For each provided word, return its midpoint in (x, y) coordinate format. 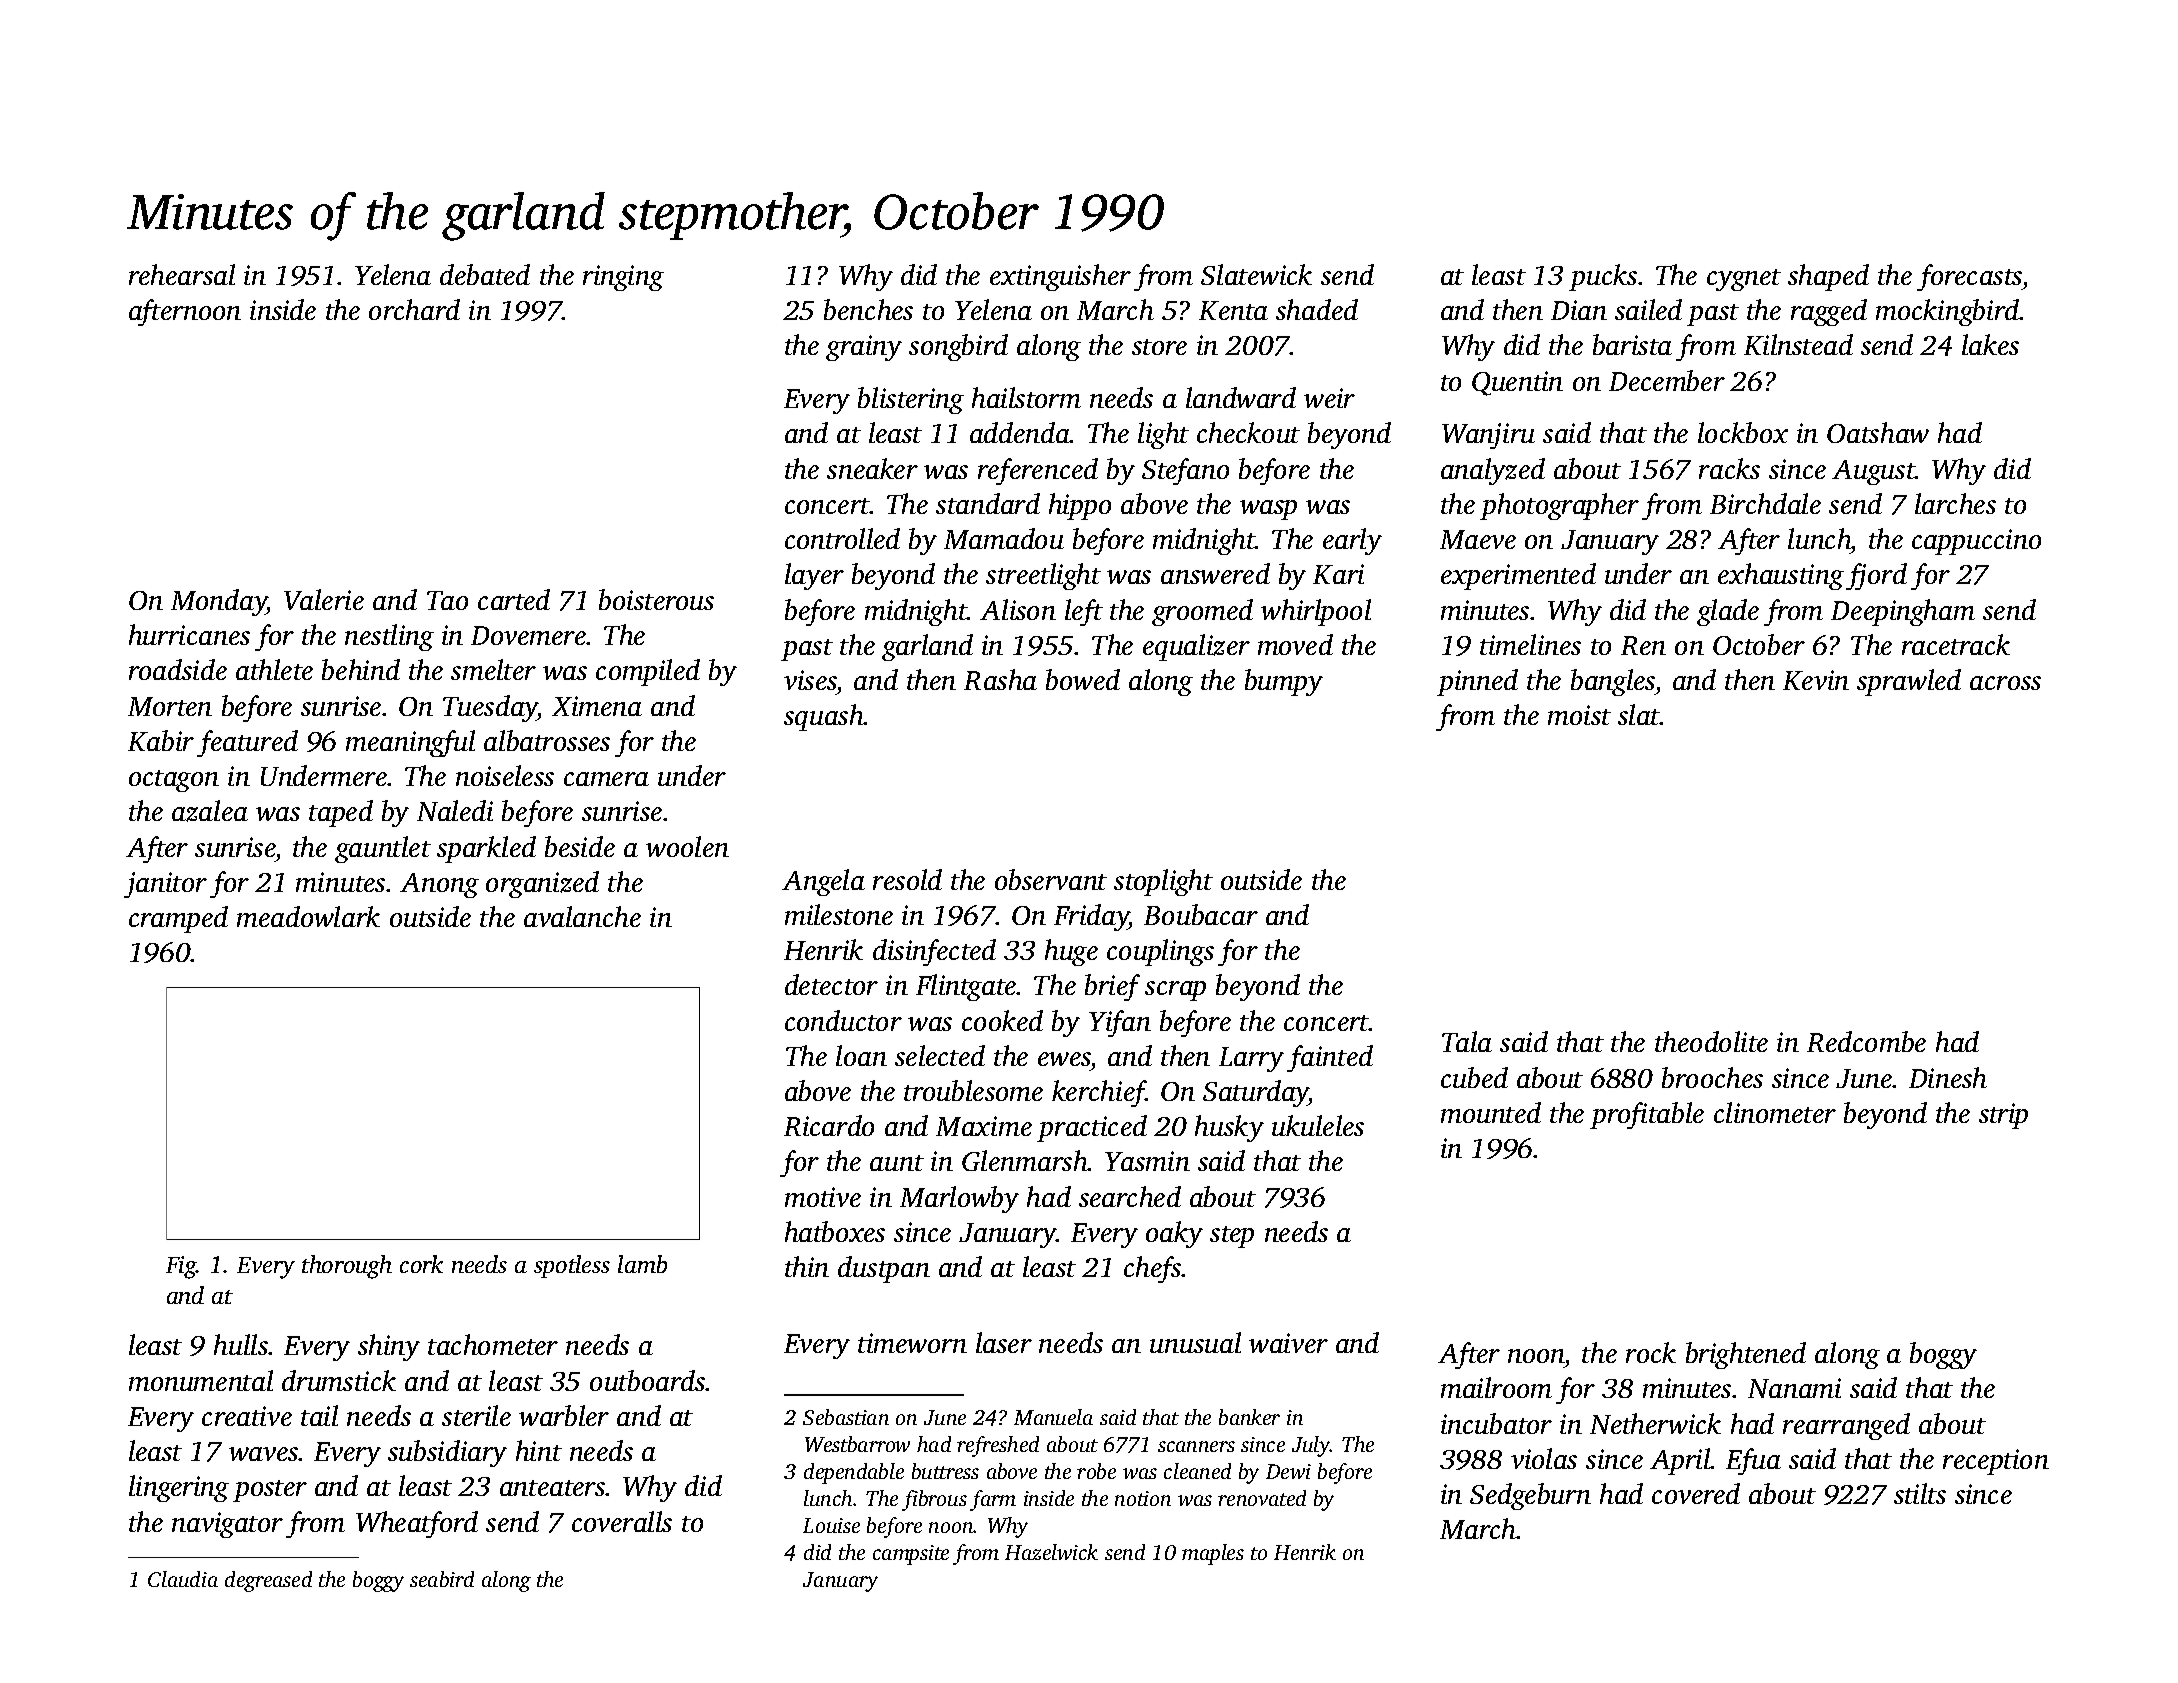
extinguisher (1060, 277)
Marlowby (959, 1199)
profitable (1647, 1115)
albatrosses (547, 740)
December (1667, 380)
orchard (414, 309)
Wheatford (417, 1524)
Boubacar (1201, 914)
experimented (1518, 576)
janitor (165, 885)
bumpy (1284, 682)
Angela (823, 882)
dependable (854, 1473)
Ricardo (829, 1125)
